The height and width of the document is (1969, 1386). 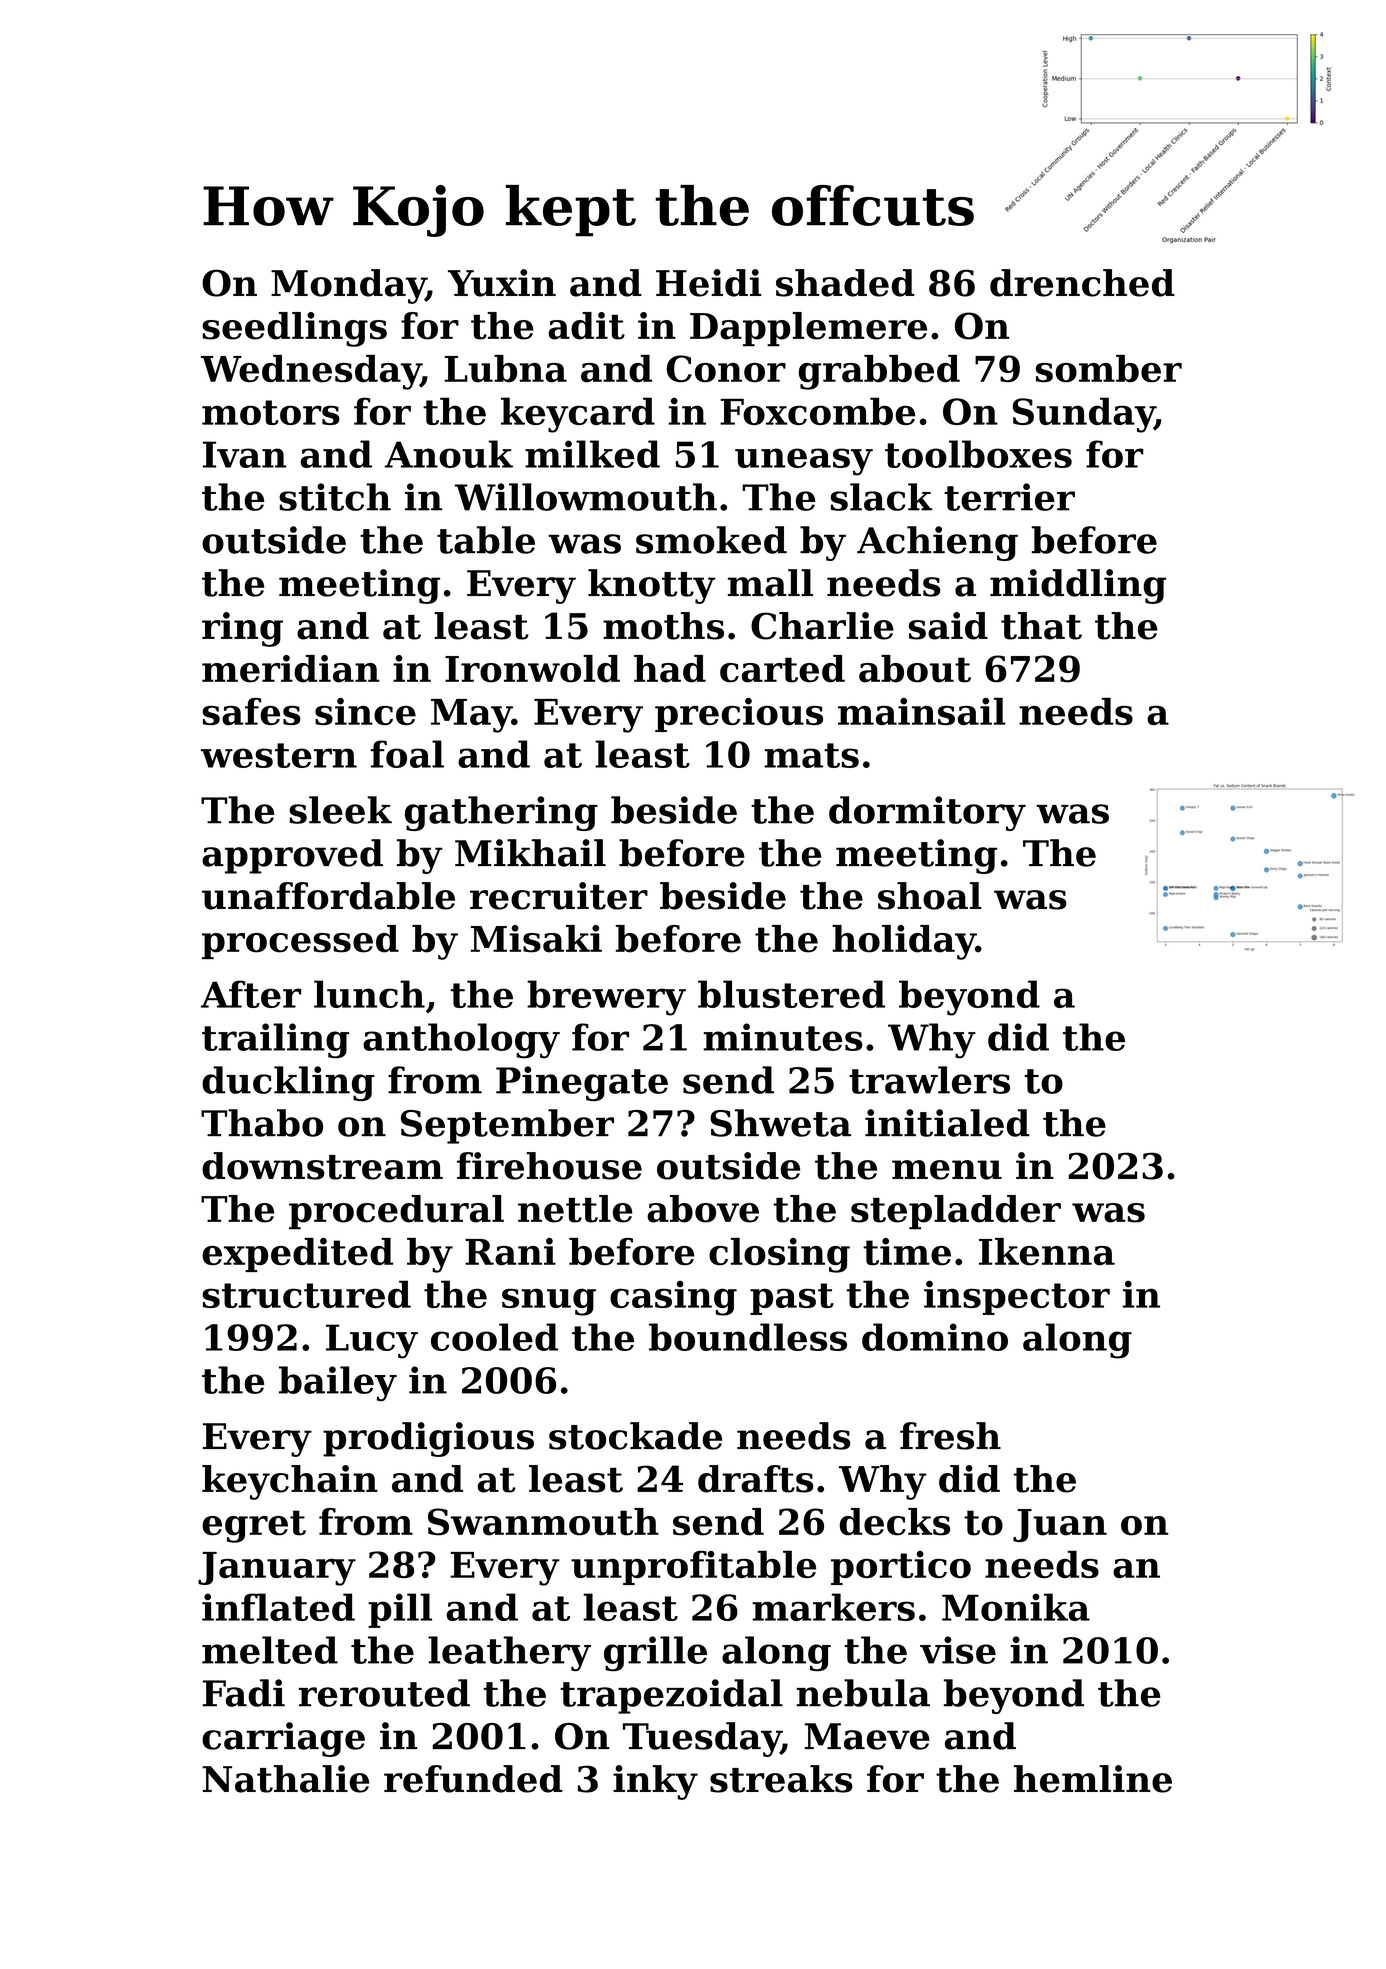 I want to click on prodigious, so click(x=428, y=1439).
